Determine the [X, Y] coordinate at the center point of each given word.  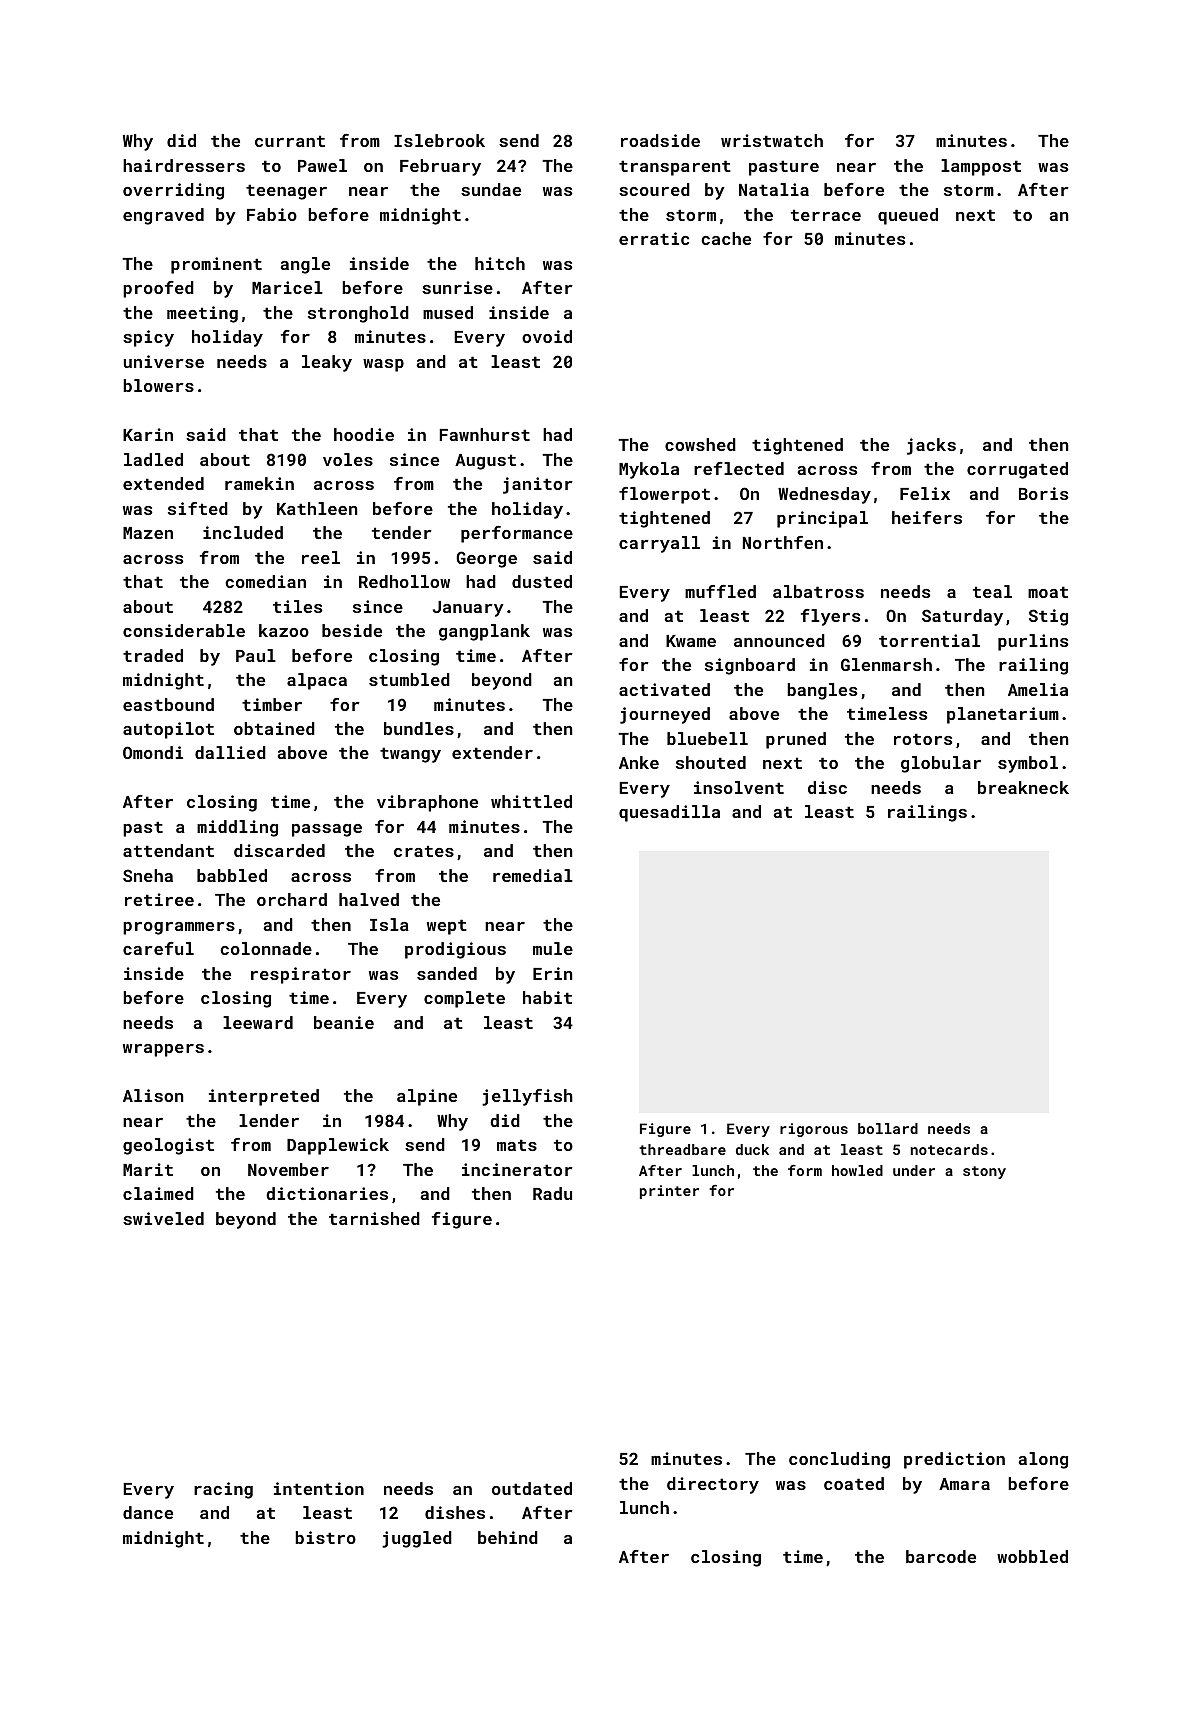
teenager [286, 192]
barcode [941, 1556]
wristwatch [772, 140]
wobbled [1032, 1556]
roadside [660, 140]
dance [148, 1512]
